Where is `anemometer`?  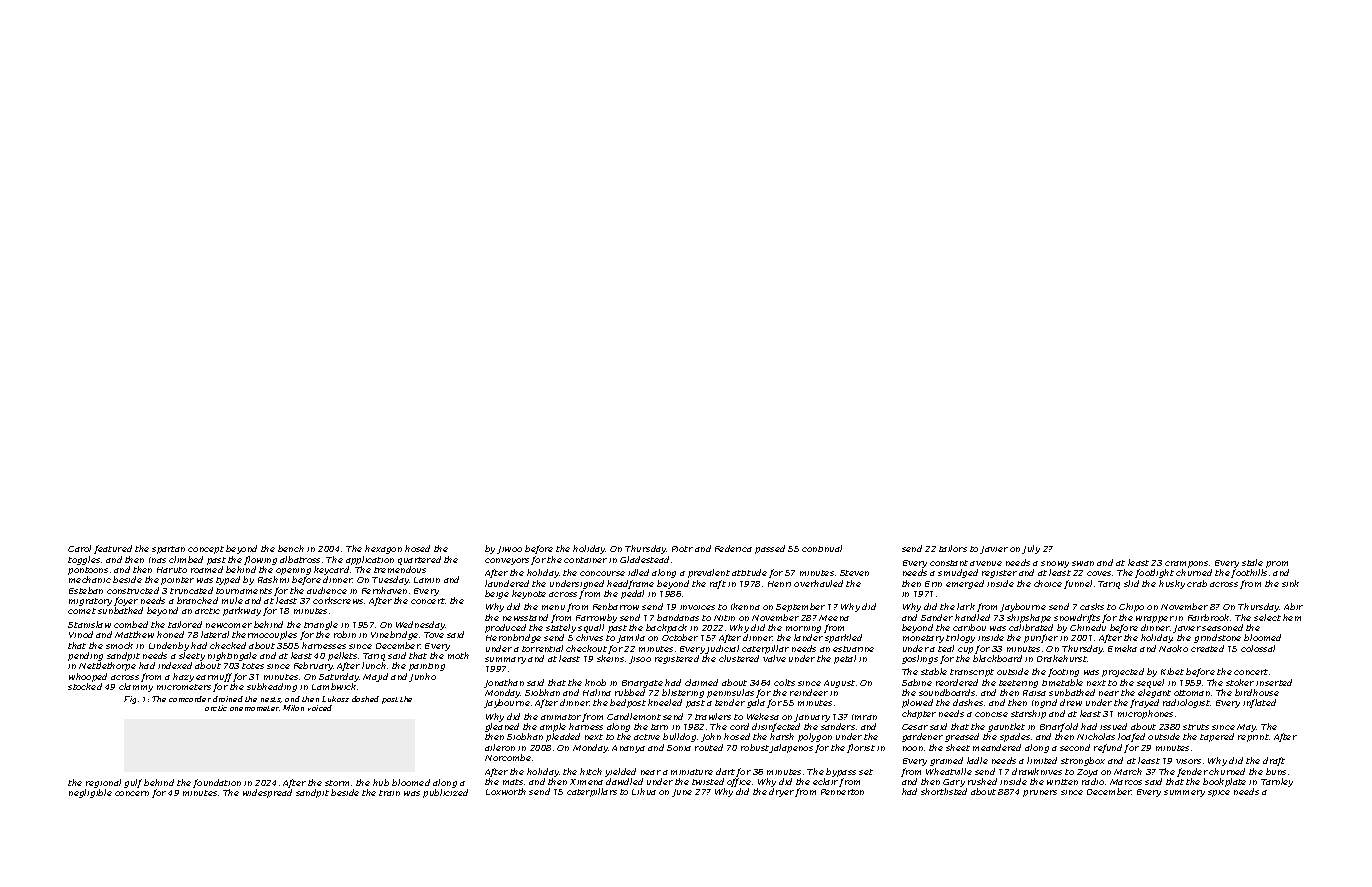
anemometer is located at coordinates (254, 708).
